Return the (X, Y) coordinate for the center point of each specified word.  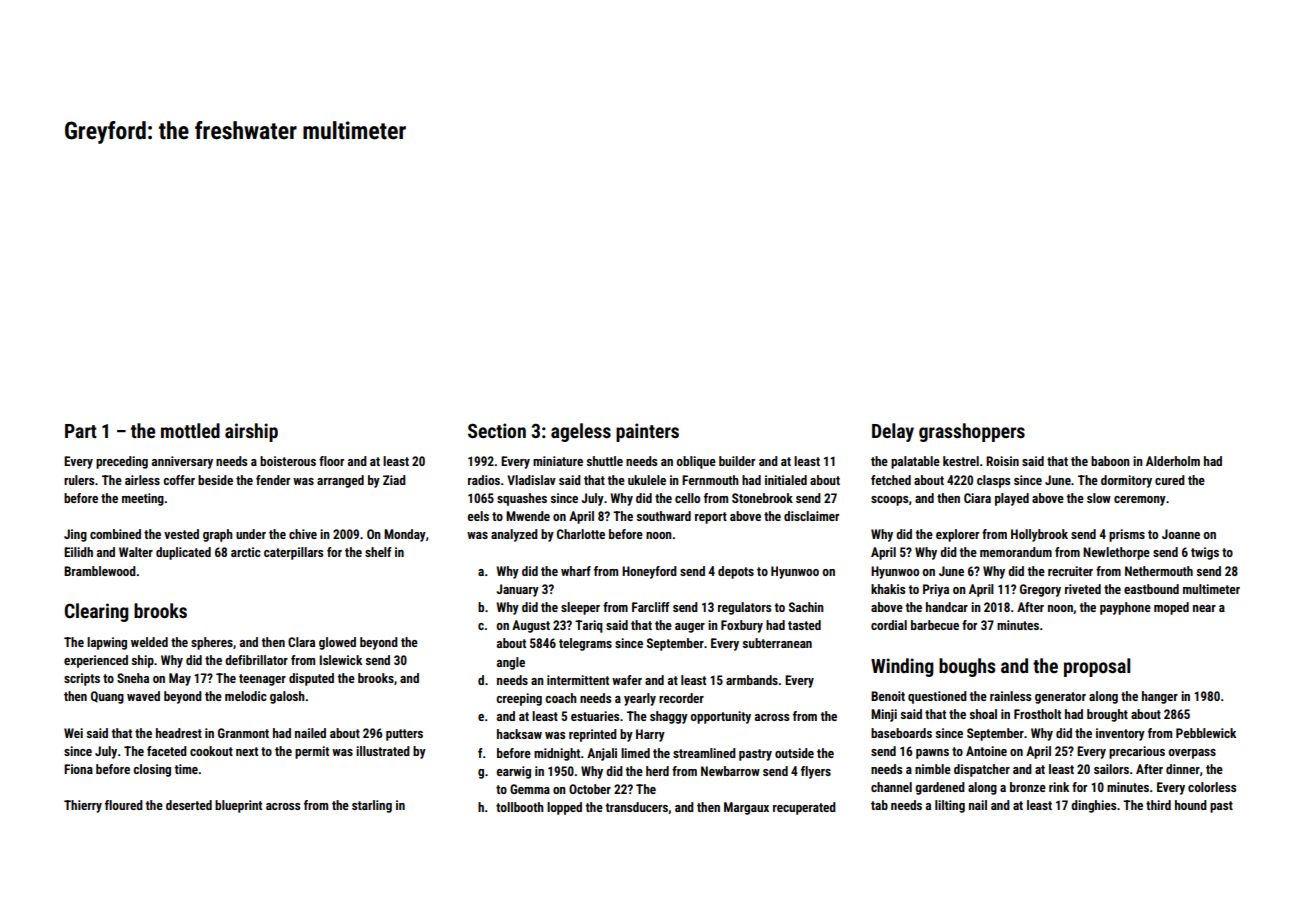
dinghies (1093, 806)
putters (404, 735)
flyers (816, 772)
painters (647, 432)
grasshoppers (972, 432)
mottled (190, 430)
